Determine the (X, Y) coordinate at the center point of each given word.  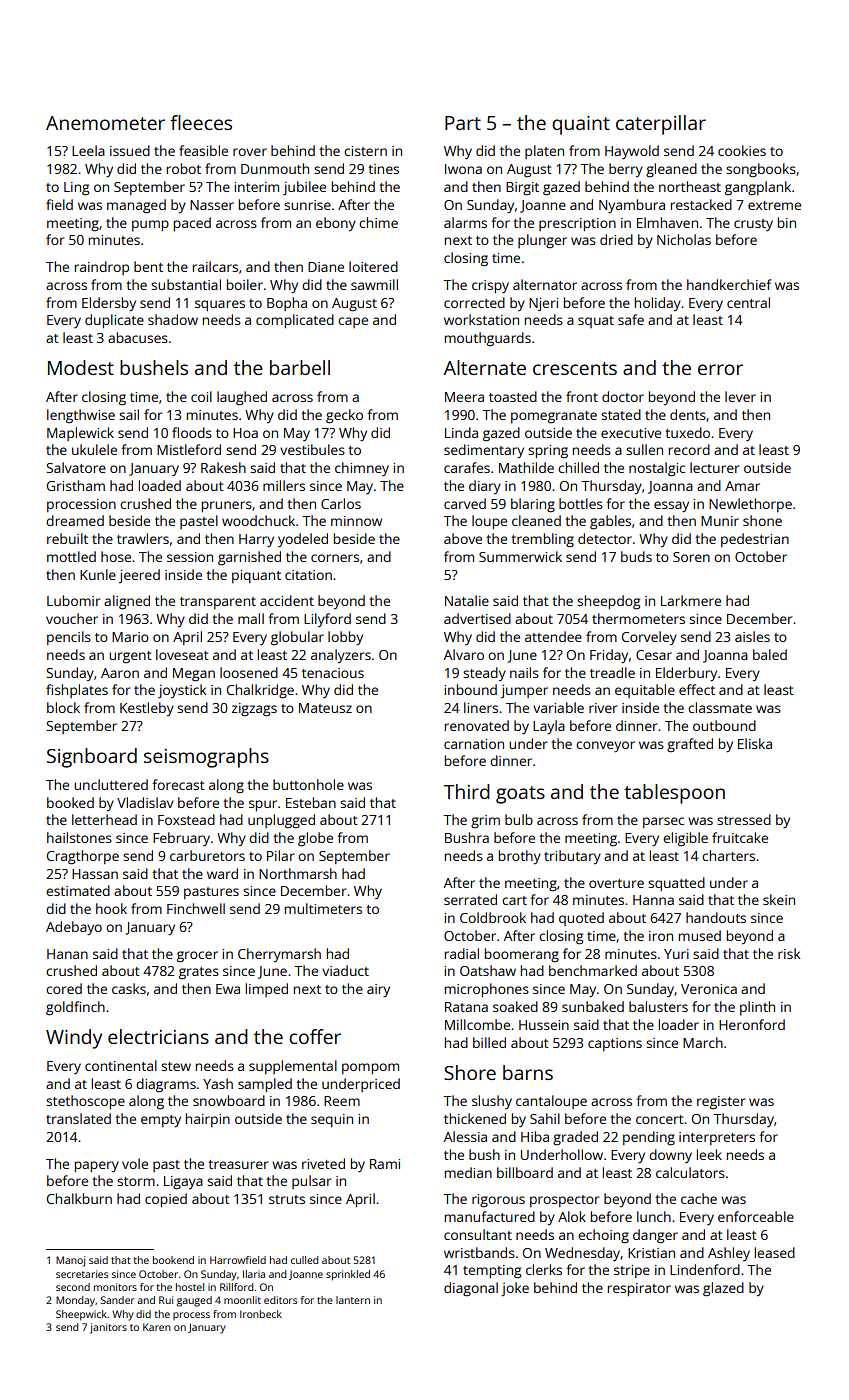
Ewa (228, 989)
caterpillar (661, 125)
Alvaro (464, 654)
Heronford (752, 1024)
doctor (623, 396)
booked (70, 802)
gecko (344, 416)
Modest (81, 367)
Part (463, 123)
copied (166, 1200)
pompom (370, 1068)
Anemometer (105, 123)
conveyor (605, 746)
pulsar (311, 1182)
